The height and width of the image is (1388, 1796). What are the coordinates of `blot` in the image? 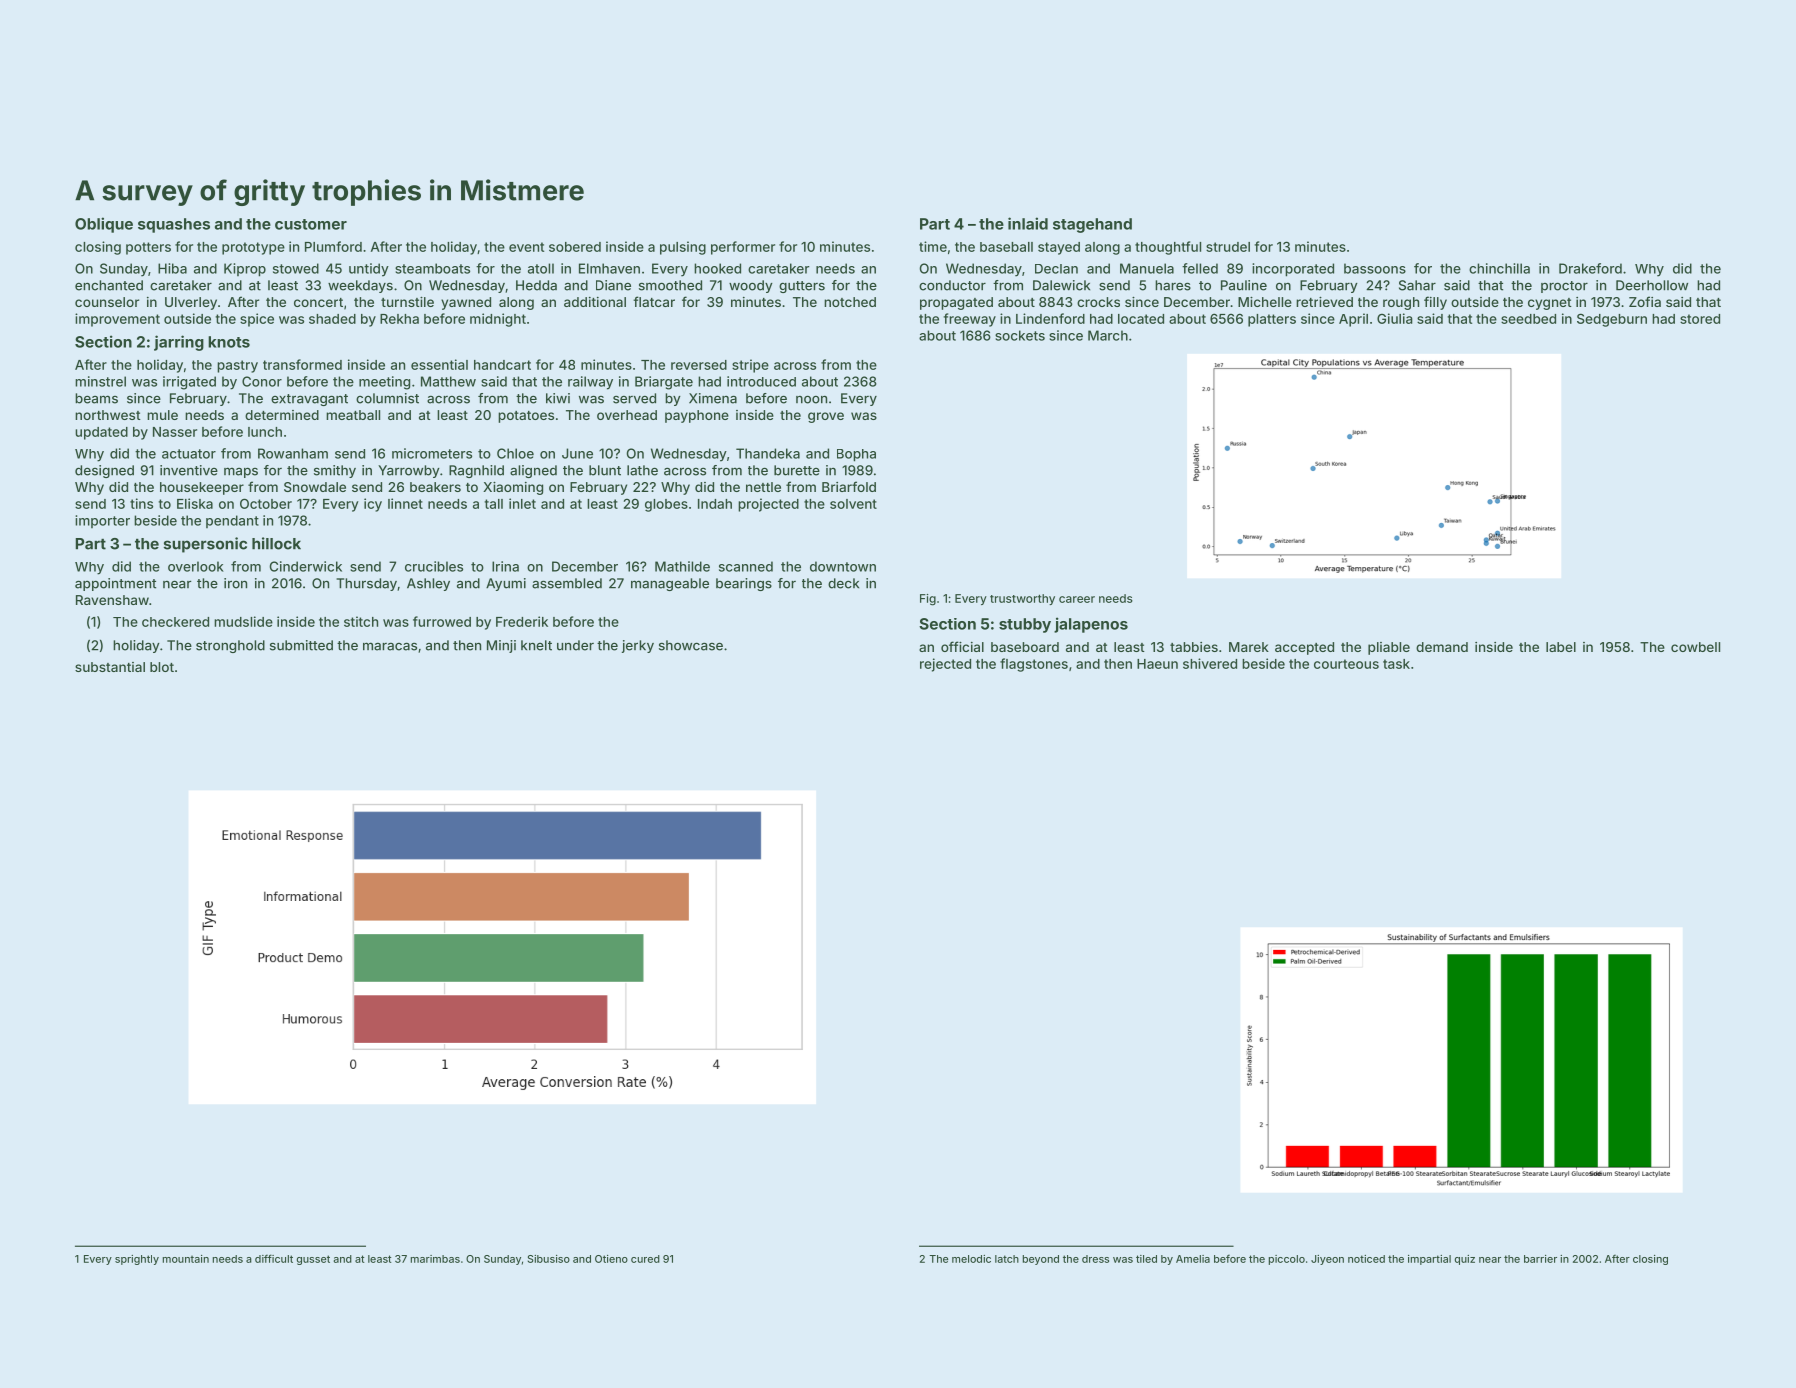 It's located at (162, 667).
